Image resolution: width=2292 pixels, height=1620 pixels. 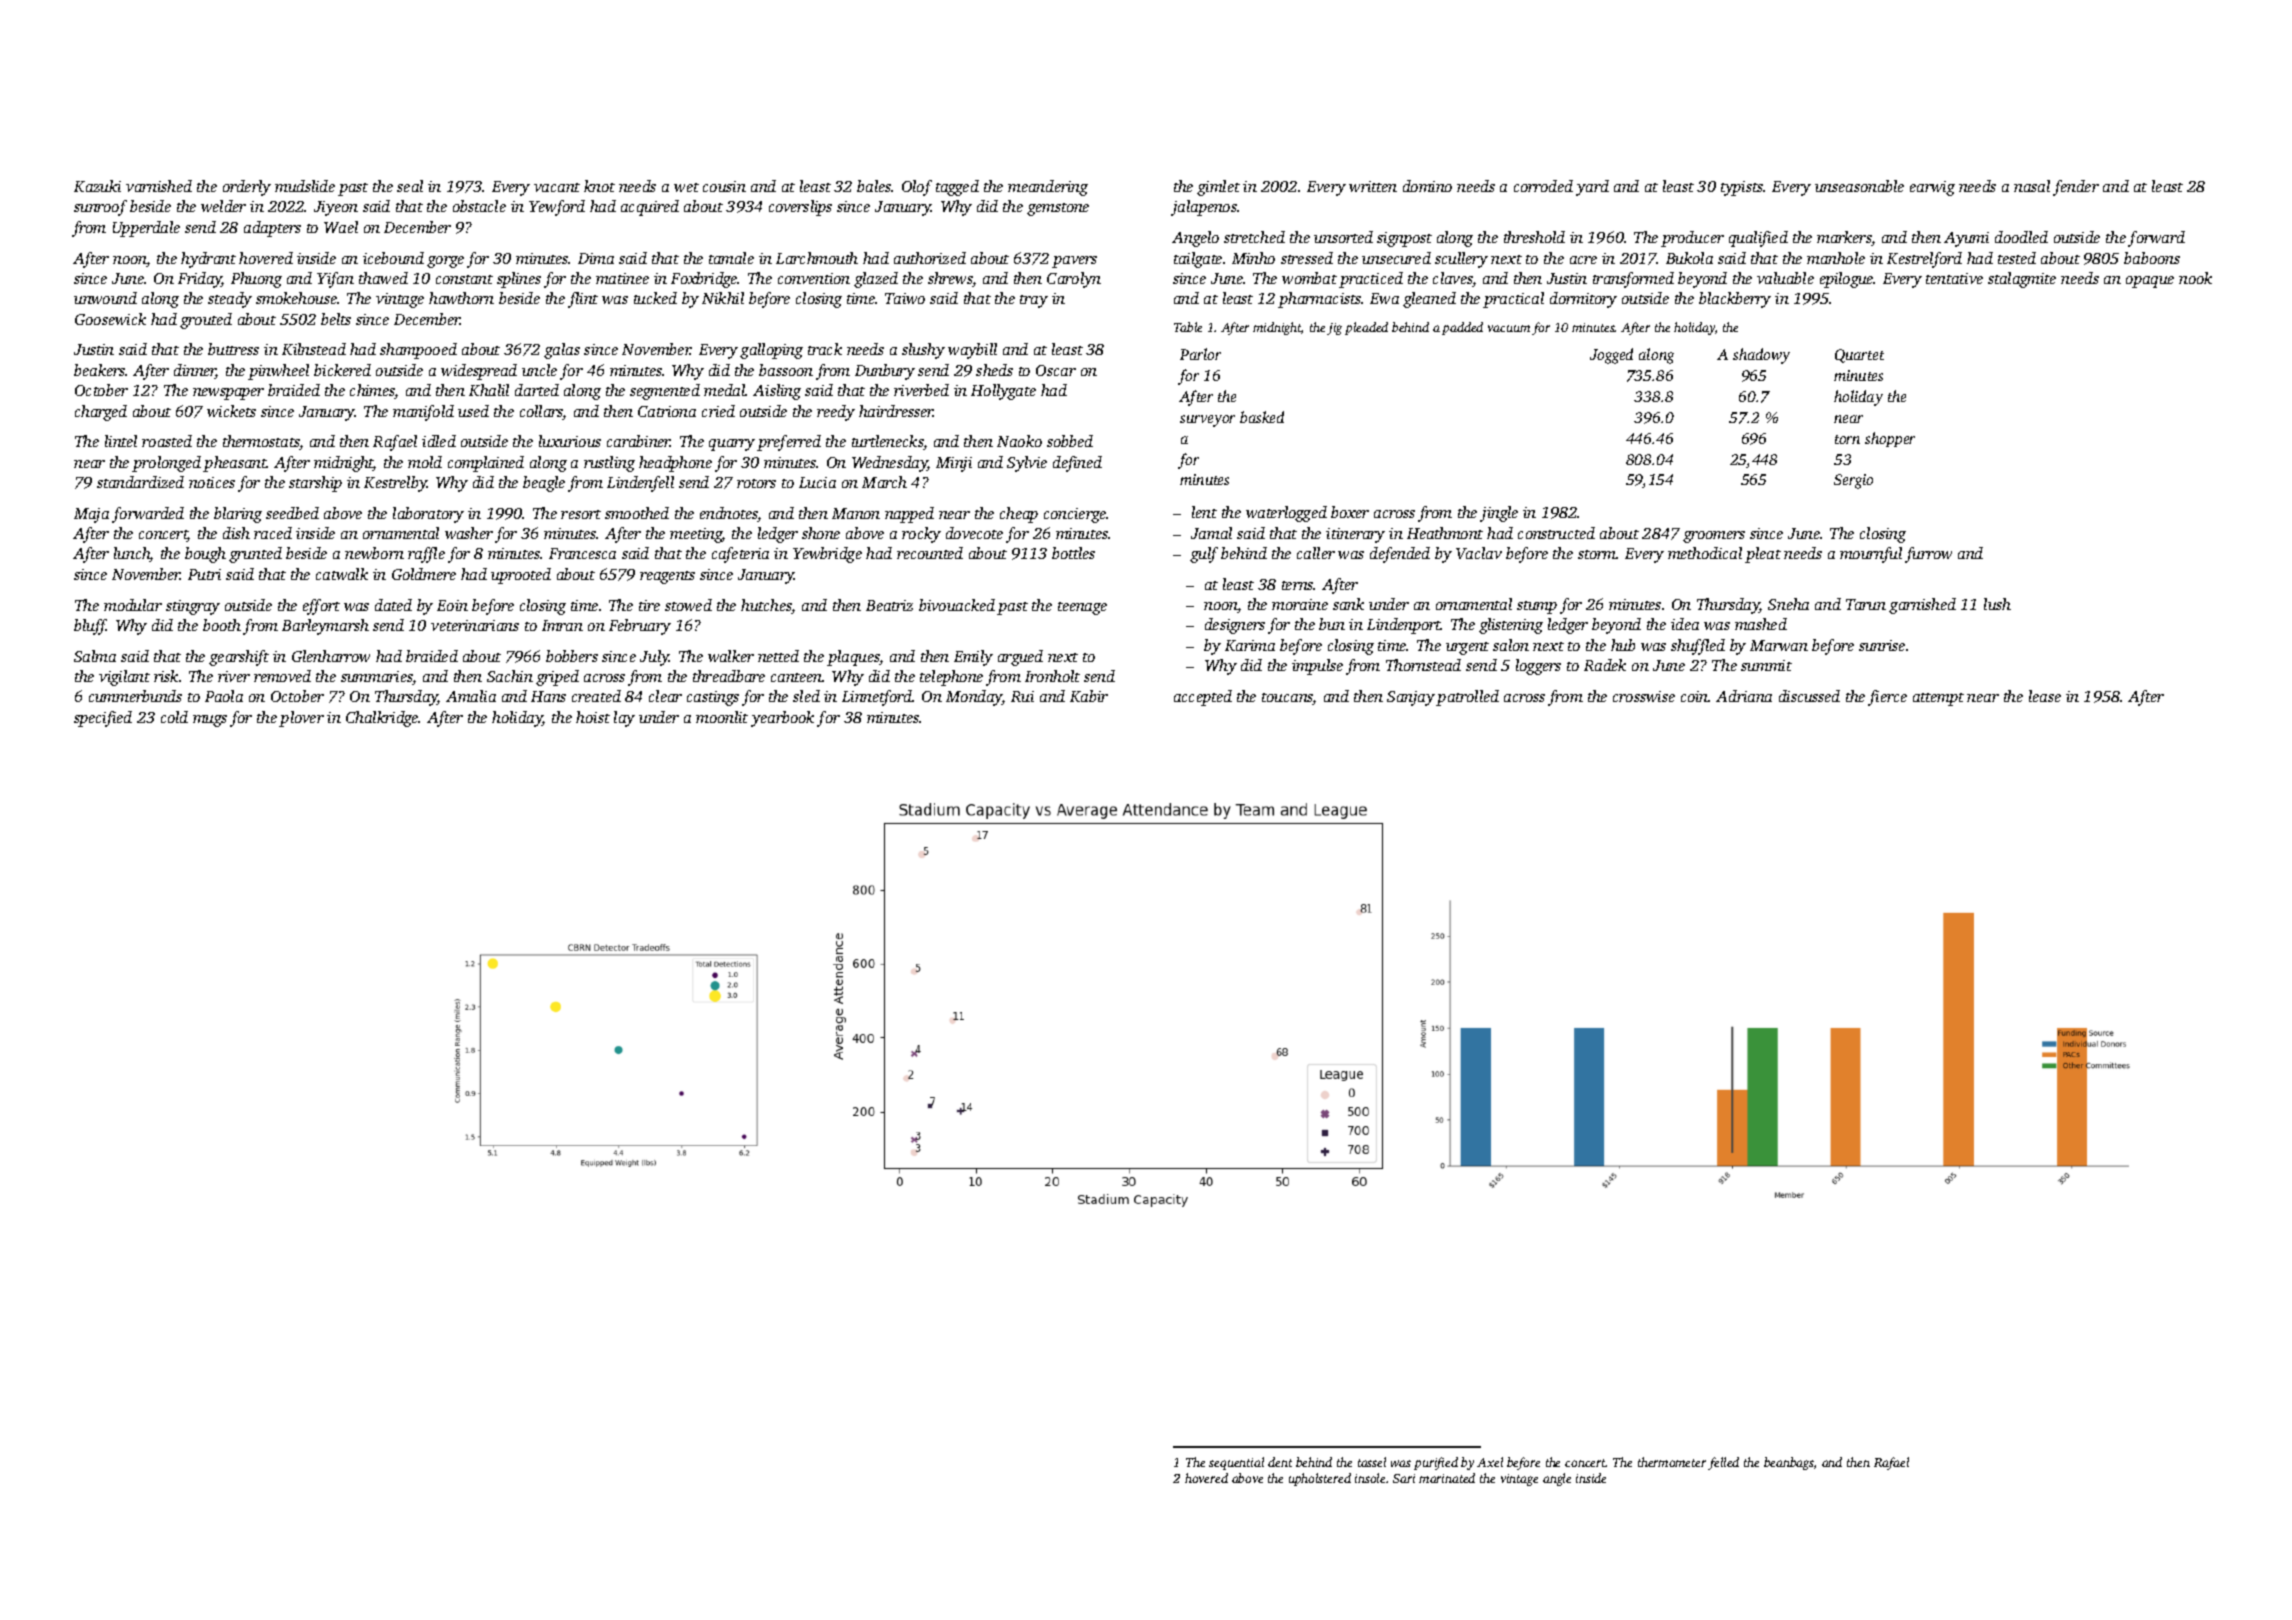 What do you see at coordinates (1022, 696) in the screenshot?
I see `Rui` at bounding box center [1022, 696].
